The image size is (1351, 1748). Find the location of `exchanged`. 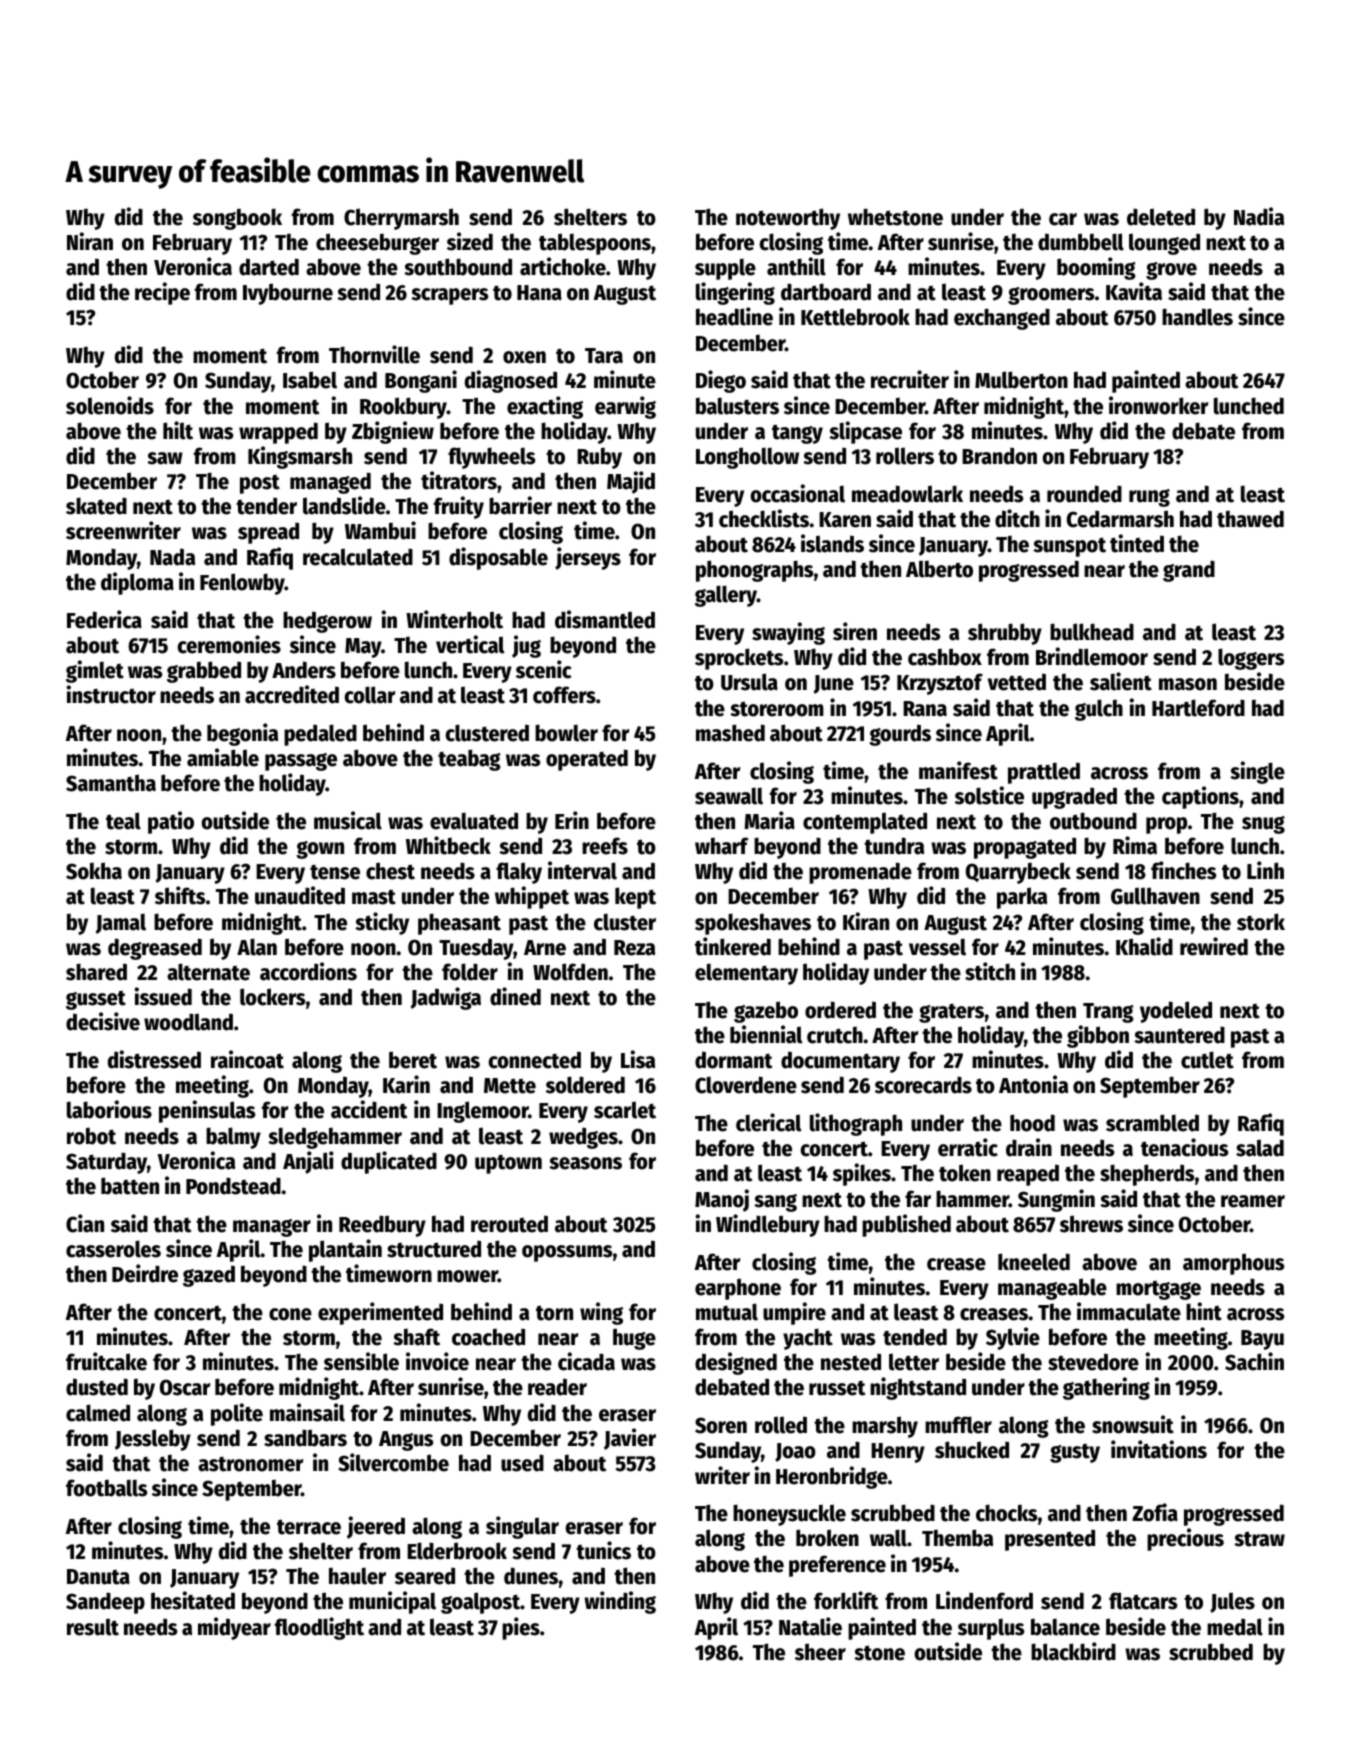

exchanged is located at coordinates (1002, 319).
